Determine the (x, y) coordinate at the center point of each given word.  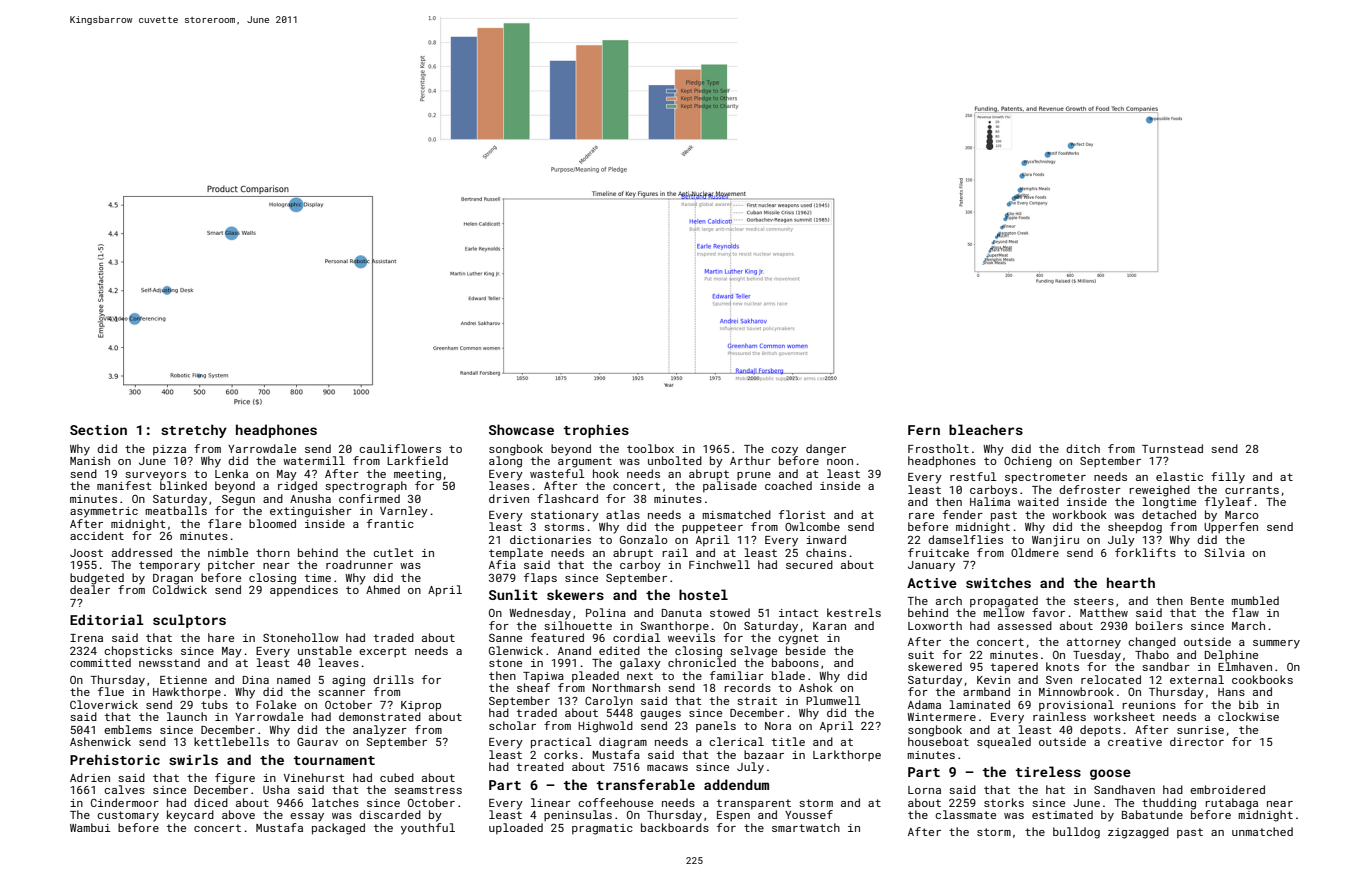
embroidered (1227, 789)
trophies (596, 431)
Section (98, 430)
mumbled (1255, 600)
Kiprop (421, 706)
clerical (736, 741)
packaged (338, 829)
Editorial (107, 619)
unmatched (1262, 831)
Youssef (809, 814)
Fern (924, 430)
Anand (574, 650)
